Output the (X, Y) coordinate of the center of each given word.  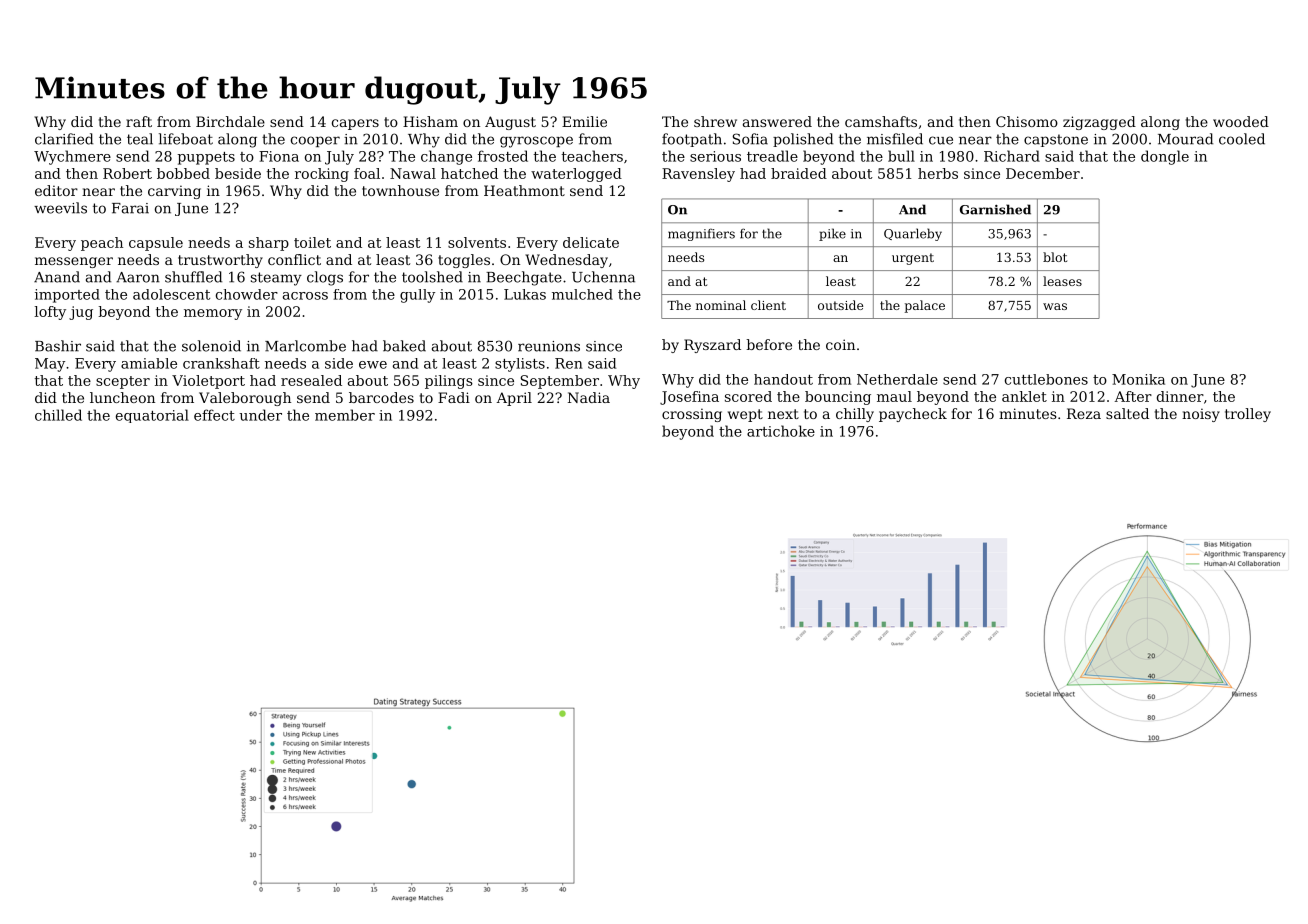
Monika (1138, 379)
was (1055, 306)
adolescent (171, 294)
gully (417, 296)
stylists (520, 365)
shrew (715, 121)
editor (56, 190)
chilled (58, 415)
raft (139, 121)
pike (832, 234)
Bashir (58, 346)
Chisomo (1027, 121)
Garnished (995, 209)
